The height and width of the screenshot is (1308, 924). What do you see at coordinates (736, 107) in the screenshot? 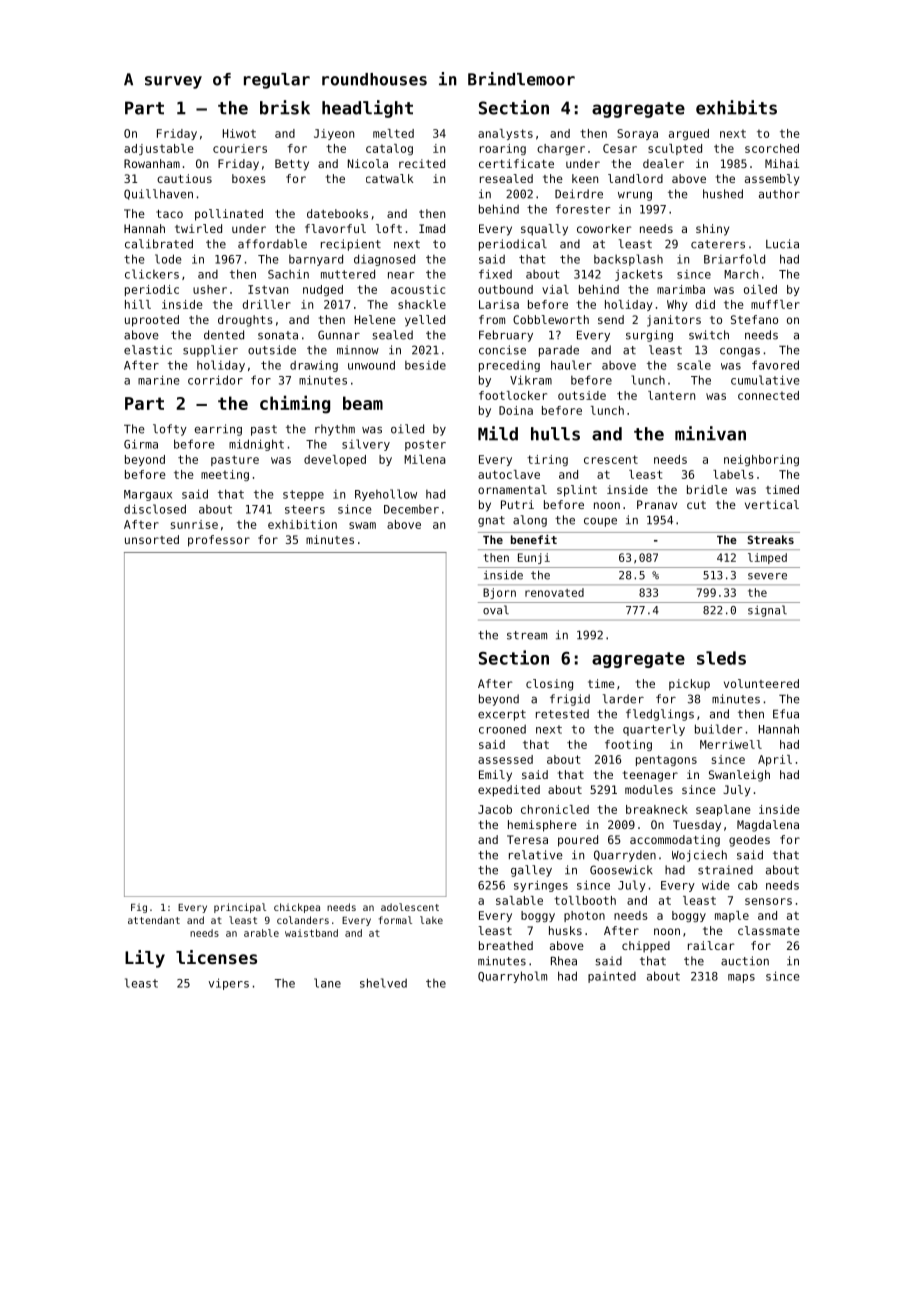
I see `exhibits` at bounding box center [736, 107].
